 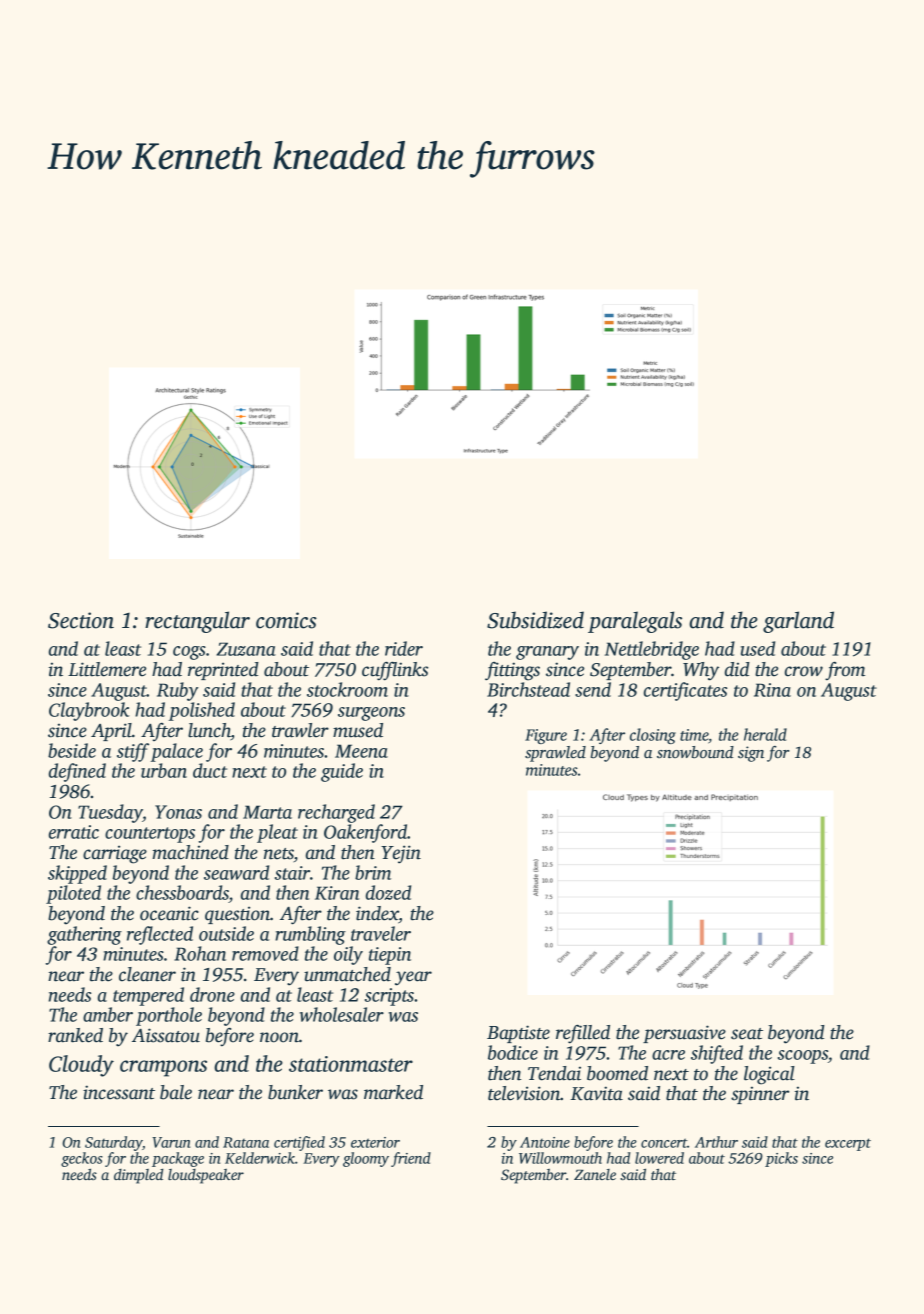 What do you see at coordinates (751, 754) in the image?
I see `sign` at bounding box center [751, 754].
